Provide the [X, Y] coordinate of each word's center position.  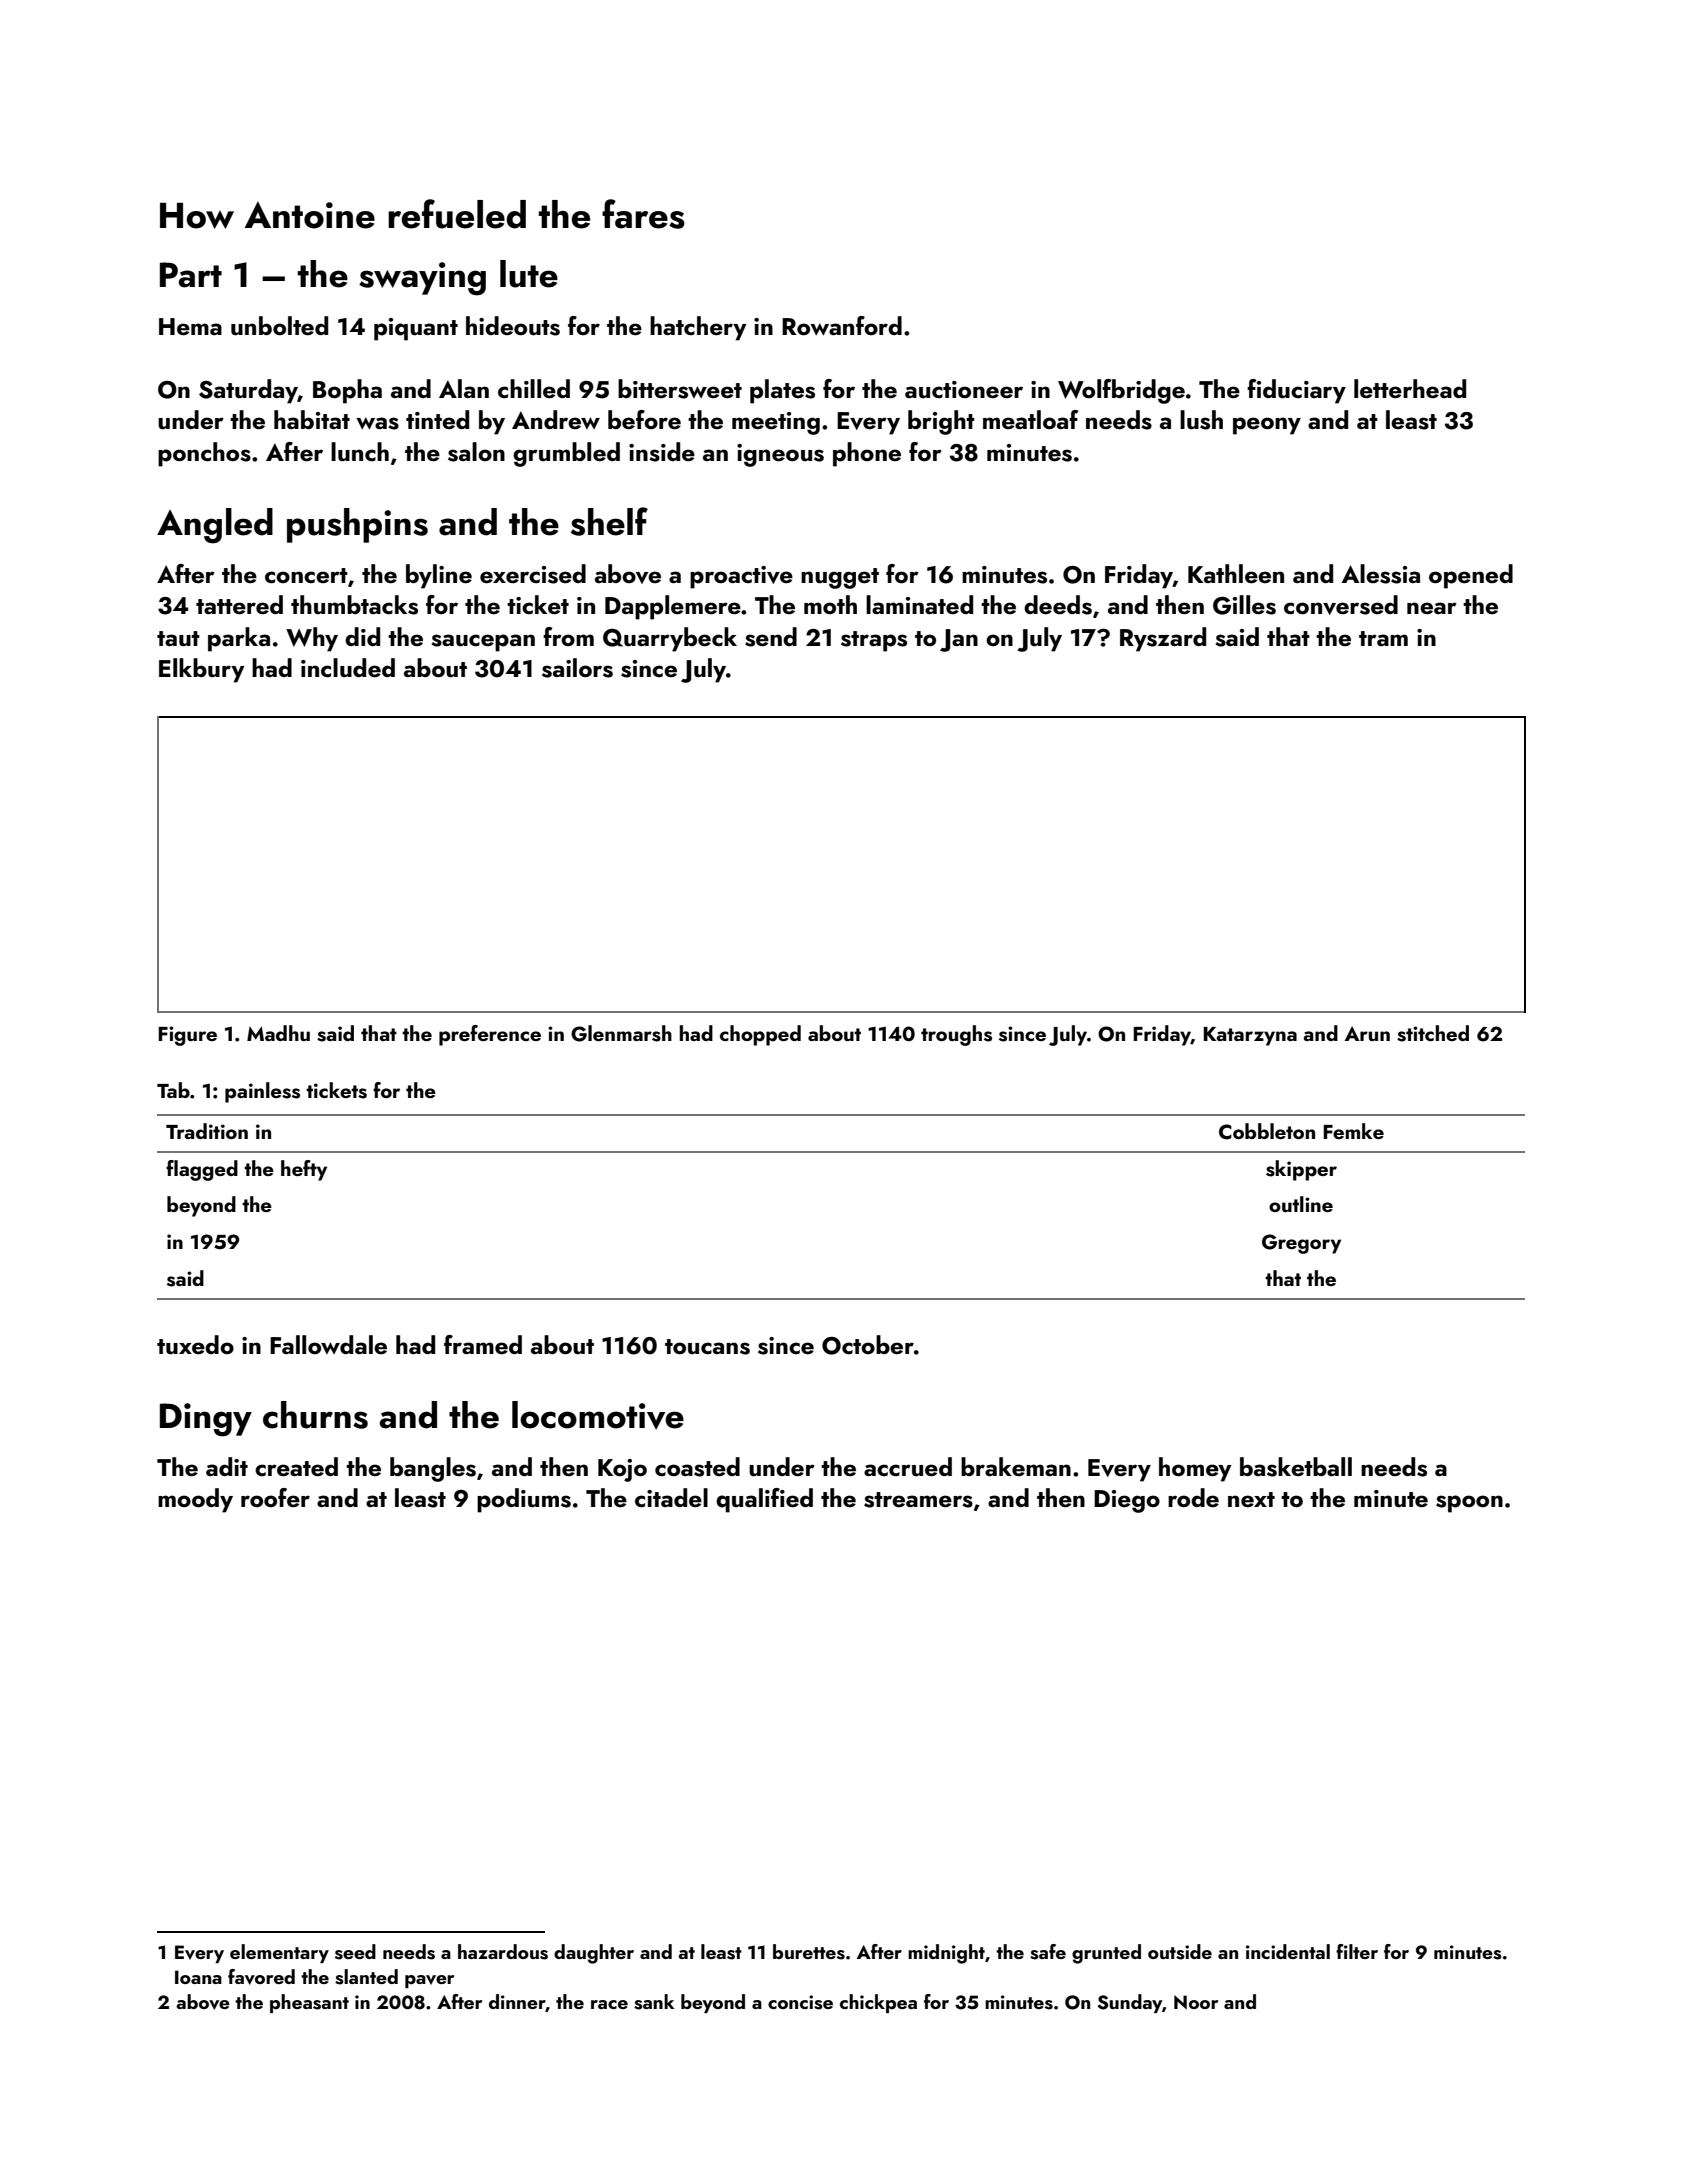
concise [800, 2002]
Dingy [206, 1420]
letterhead [1410, 388]
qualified [764, 1500]
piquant [416, 329]
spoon [1469, 1504]
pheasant [309, 2003]
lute [529, 274]
